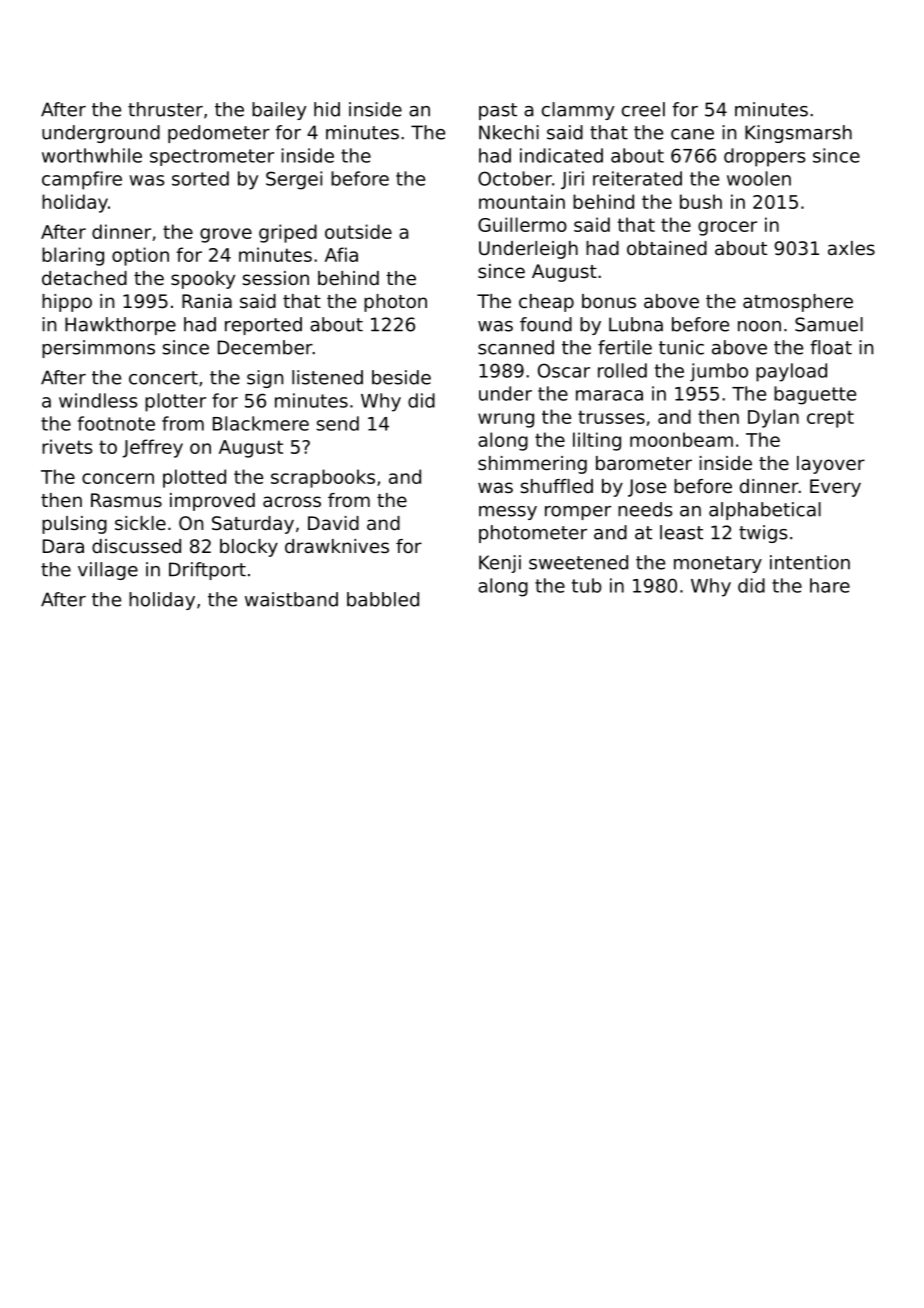 The height and width of the page is (1308, 924). Describe the element at coordinates (212, 157) in the page. I see `spectrometer` at that location.
